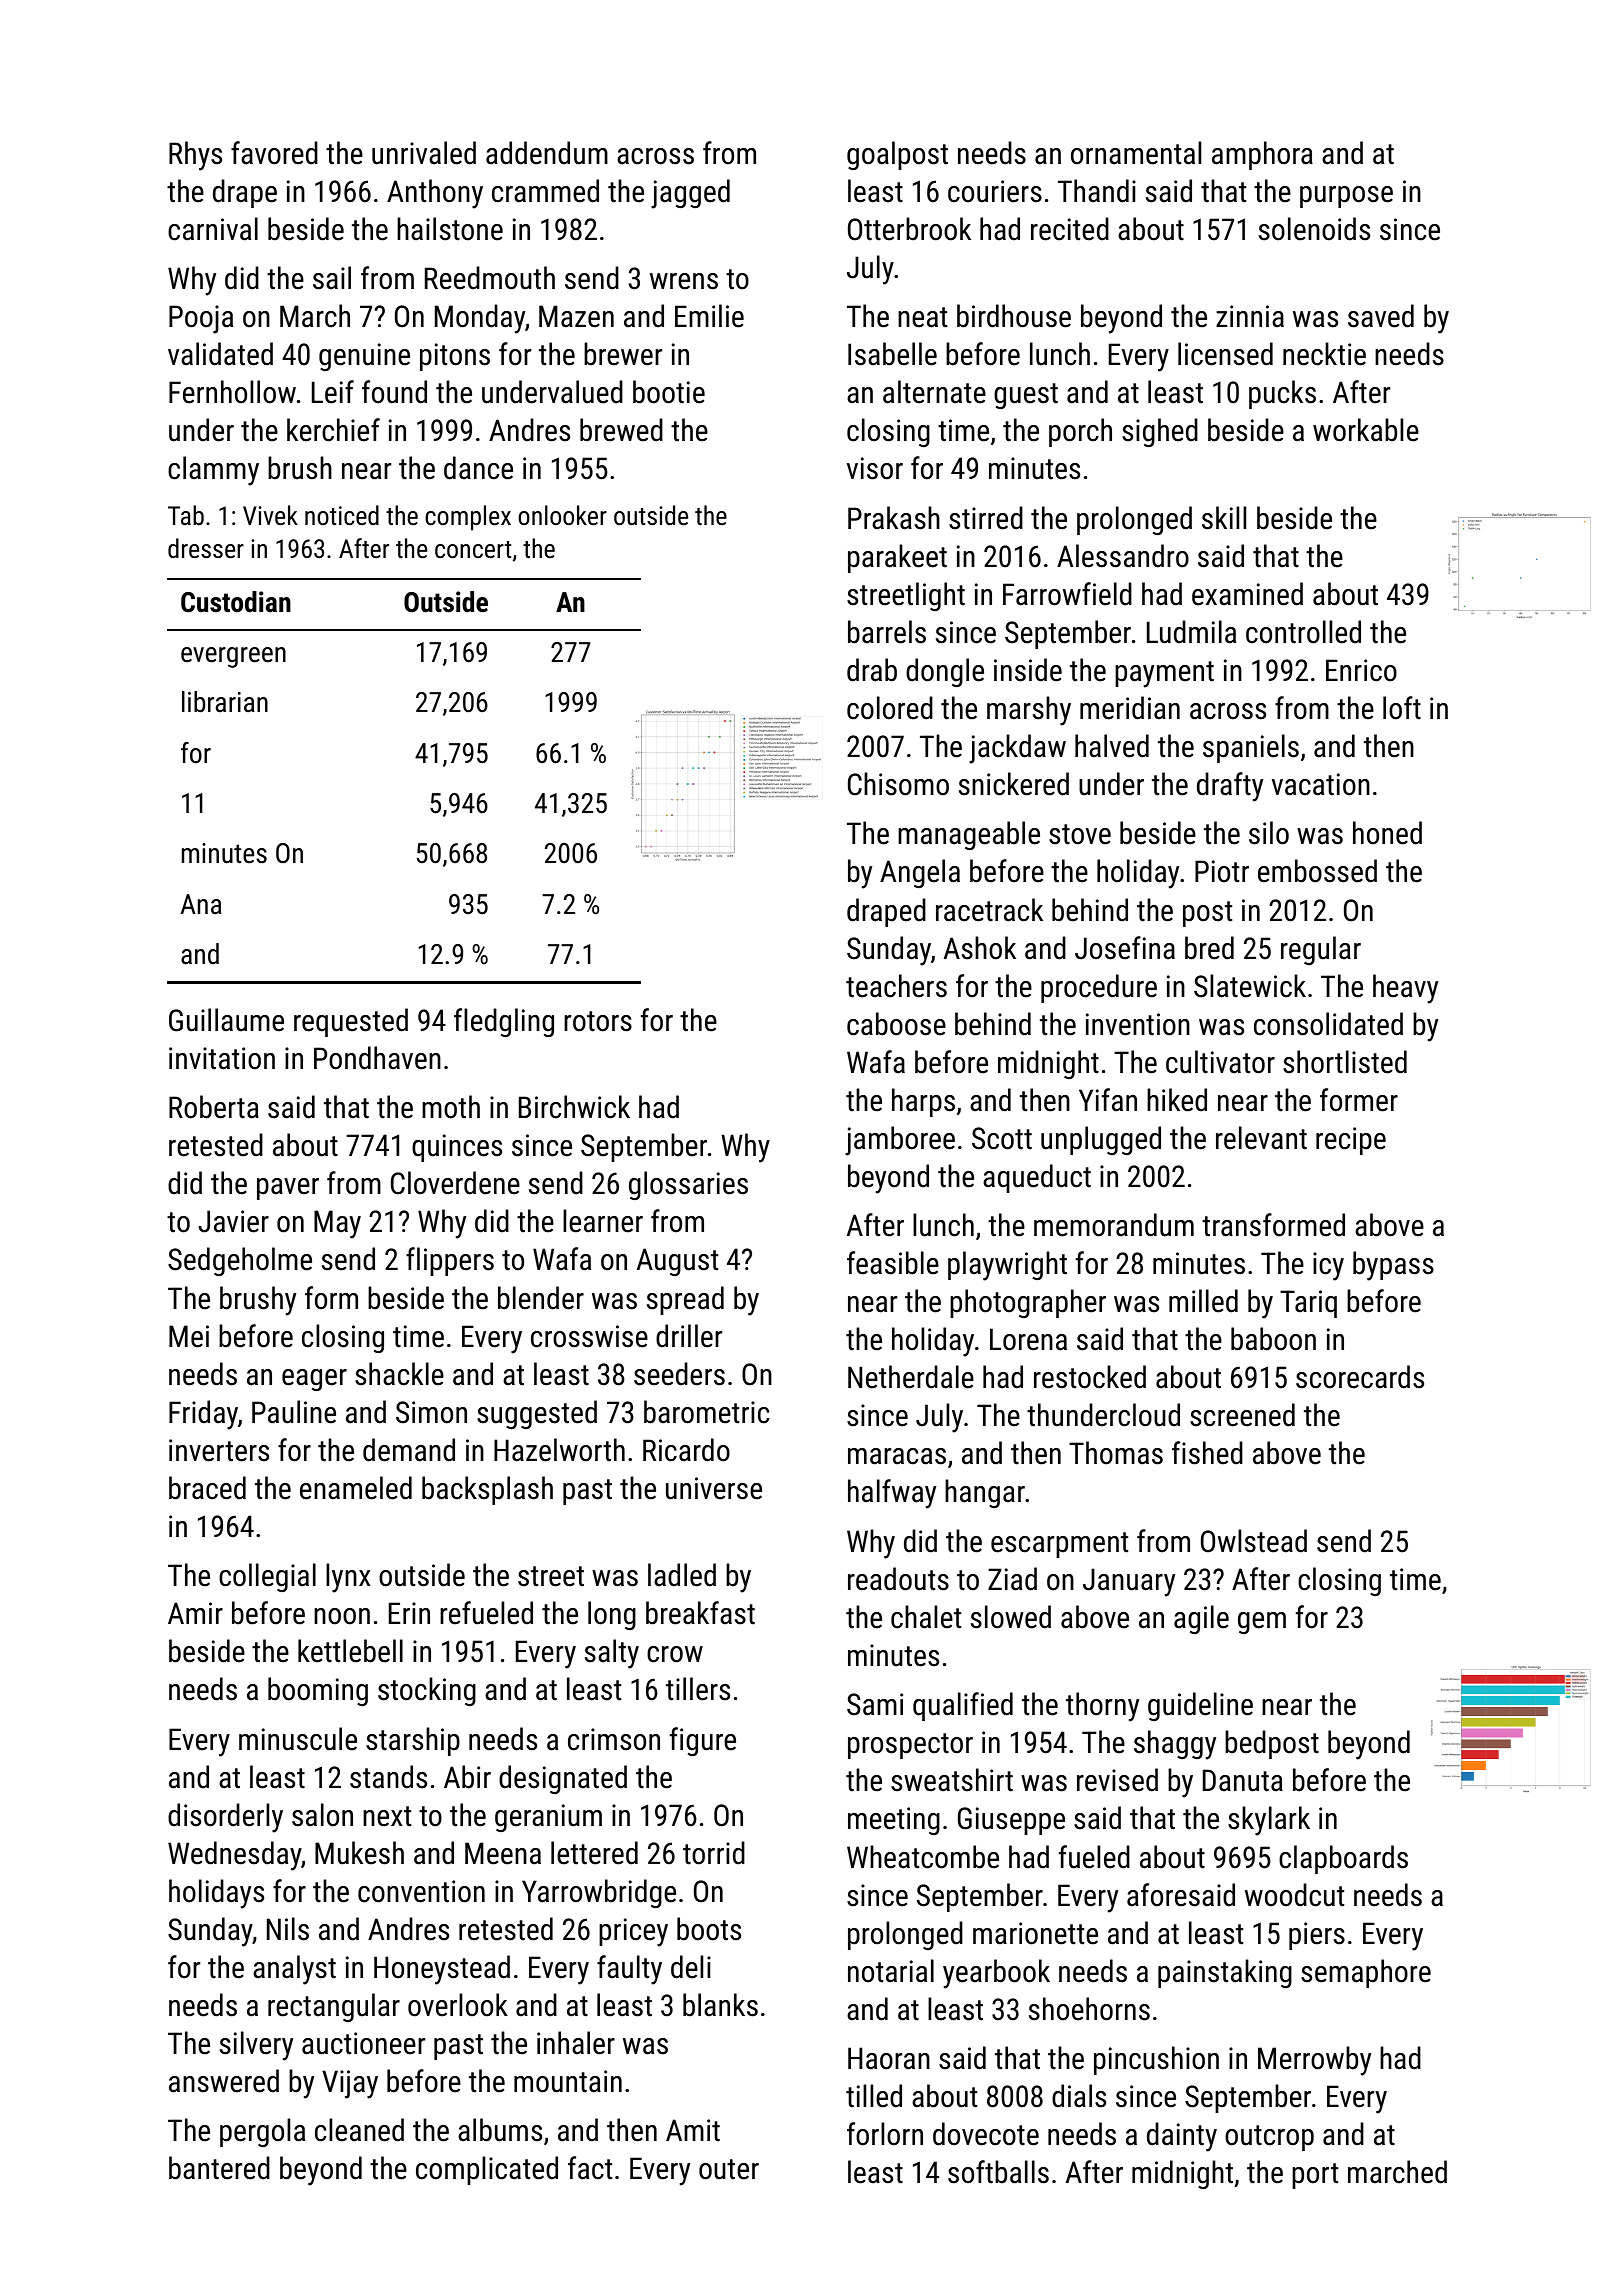 This screenshot has height=2292, width=1620. I want to click on Rhys, so click(195, 156).
